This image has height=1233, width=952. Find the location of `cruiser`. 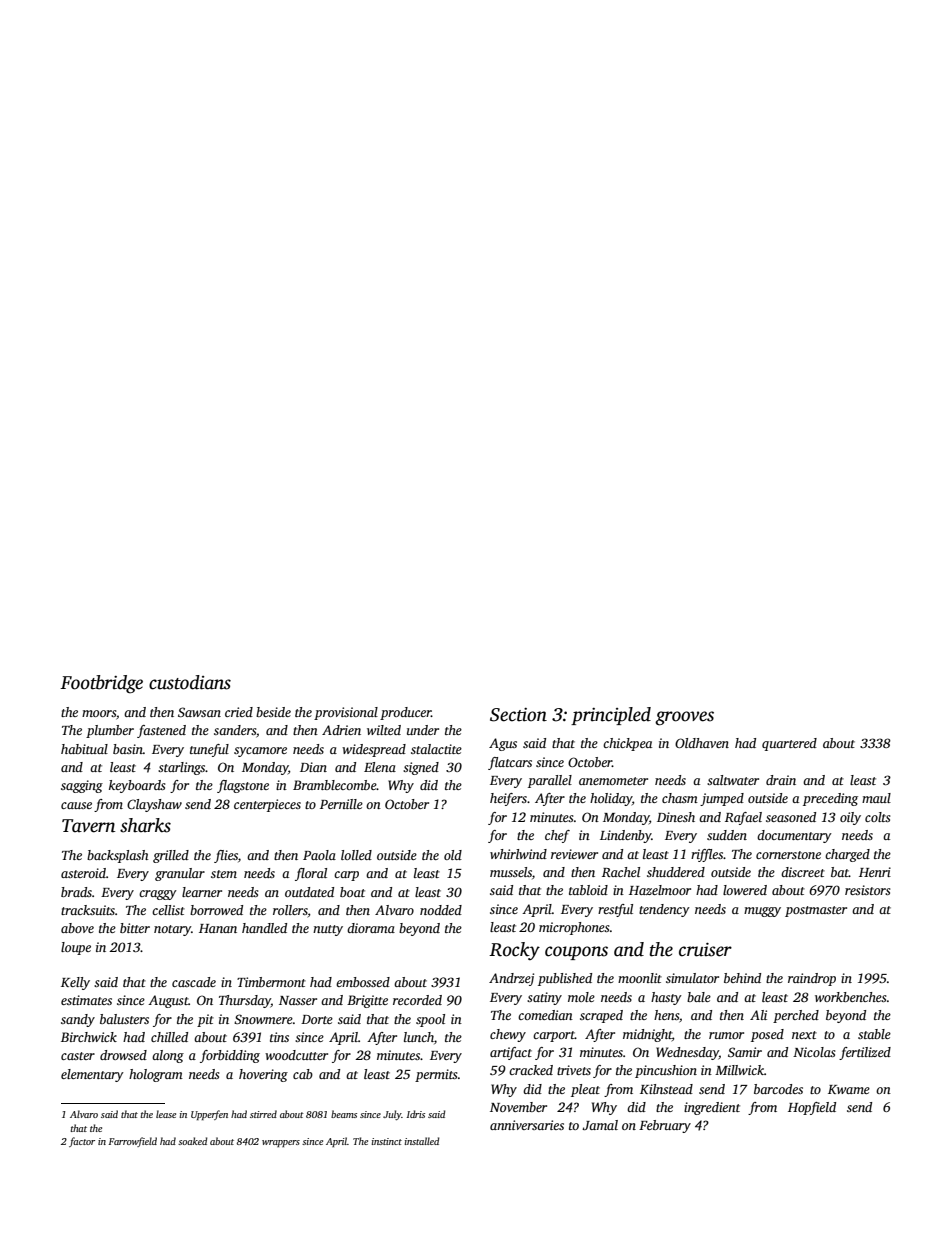

cruiser is located at coordinates (705, 949).
